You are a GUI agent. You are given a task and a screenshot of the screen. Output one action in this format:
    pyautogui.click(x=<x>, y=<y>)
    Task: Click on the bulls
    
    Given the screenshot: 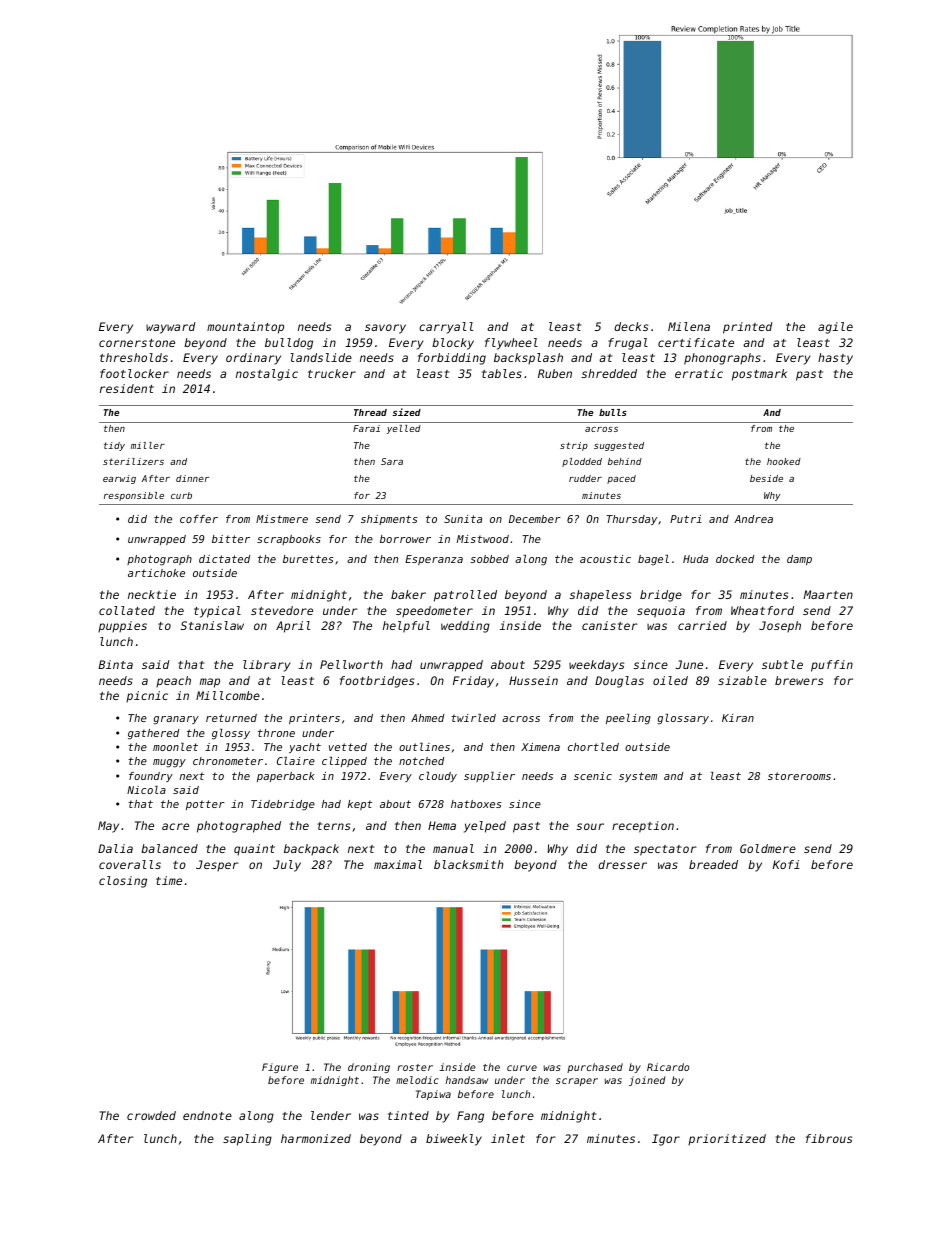 What is the action you would take?
    pyautogui.click(x=613, y=412)
